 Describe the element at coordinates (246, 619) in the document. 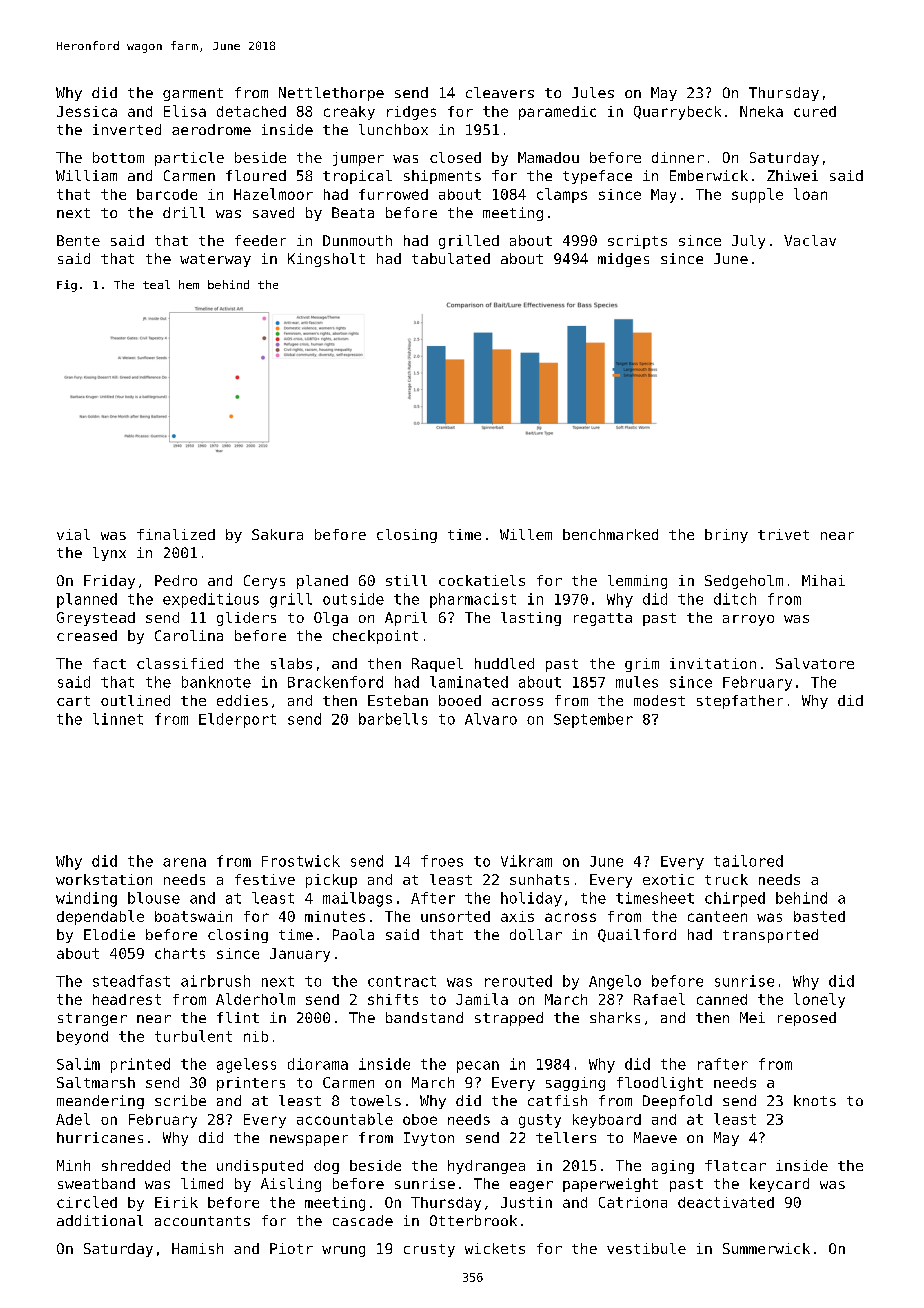

I see `gliders` at that location.
